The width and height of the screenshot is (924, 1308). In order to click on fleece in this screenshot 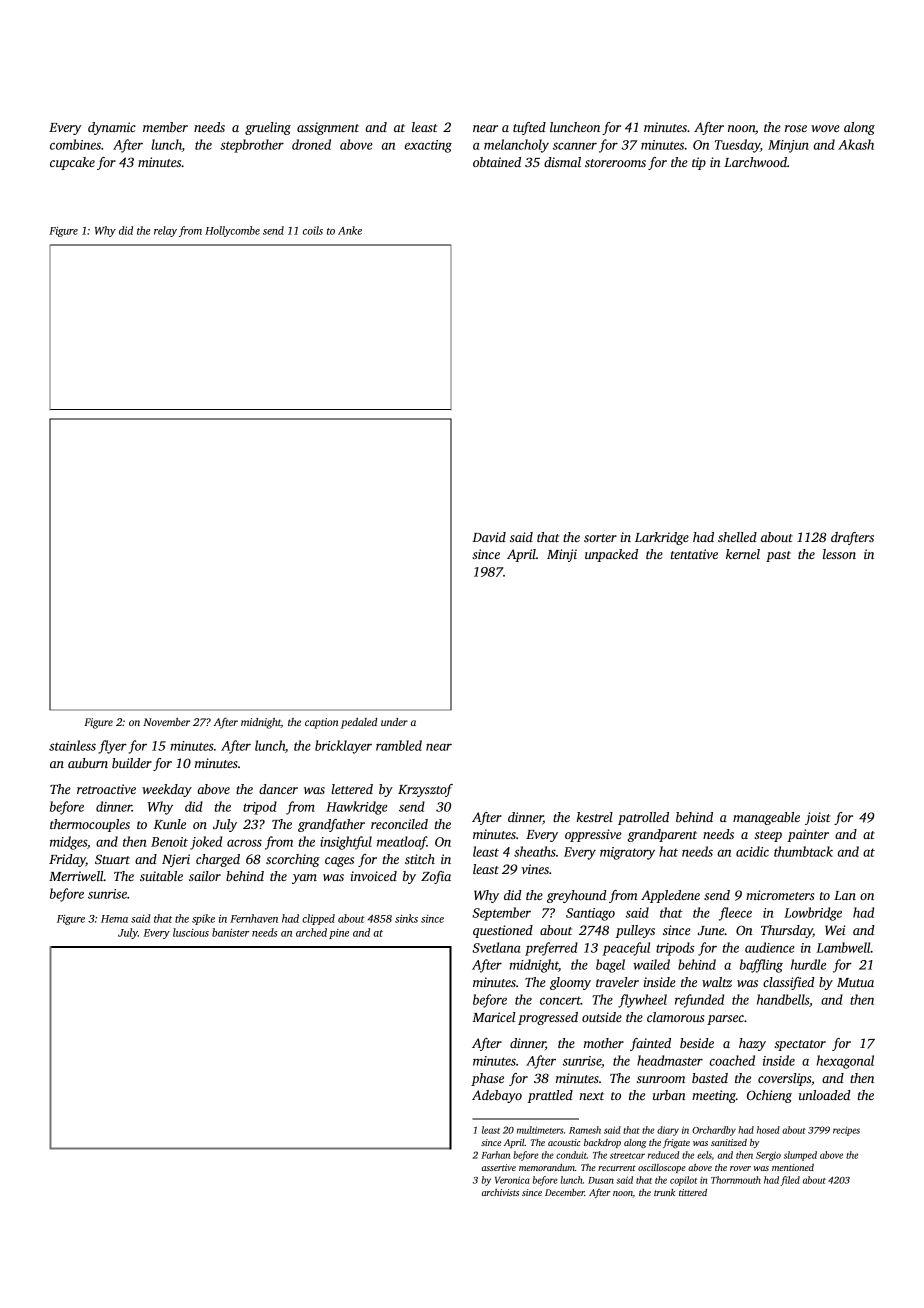, I will do `click(735, 914)`.
